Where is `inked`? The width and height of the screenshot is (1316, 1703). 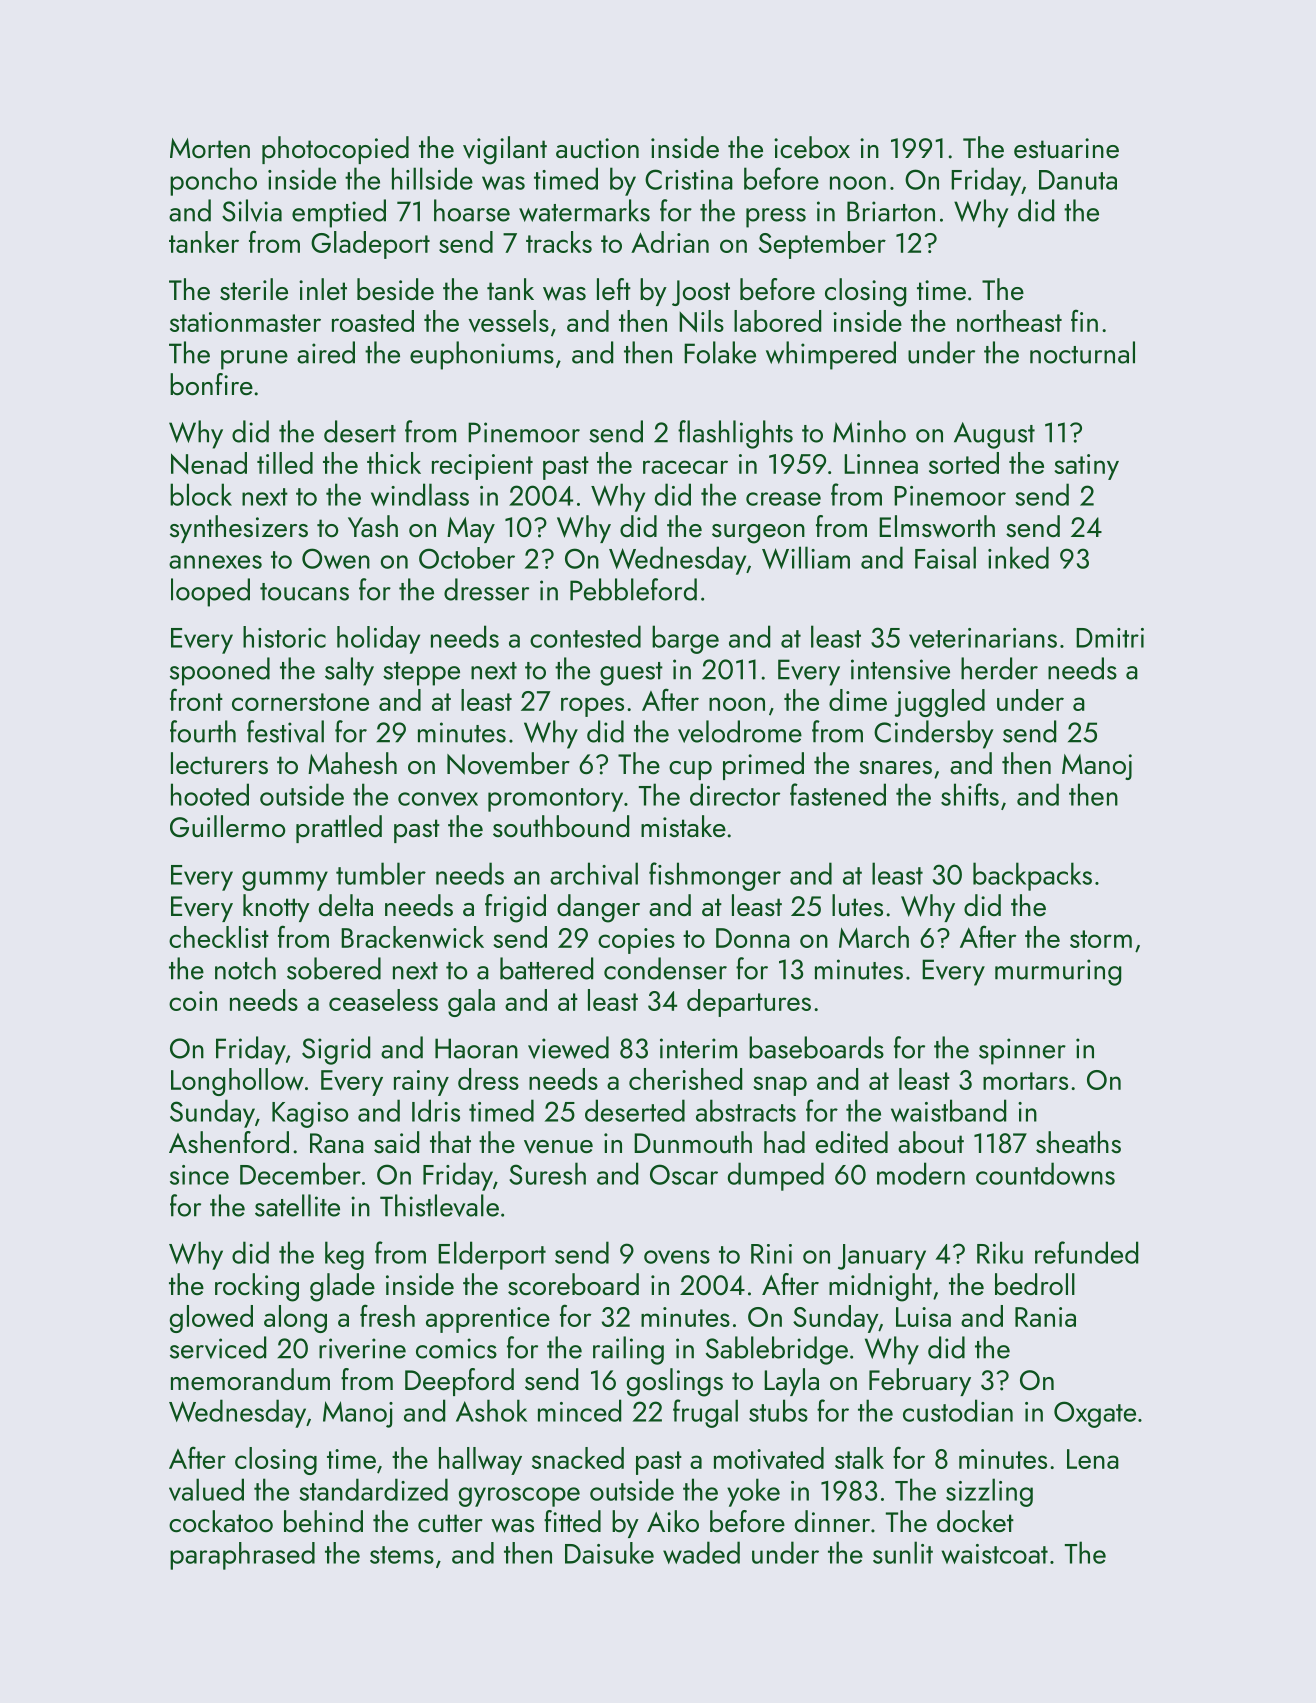
inked is located at coordinates (1018, 557).
